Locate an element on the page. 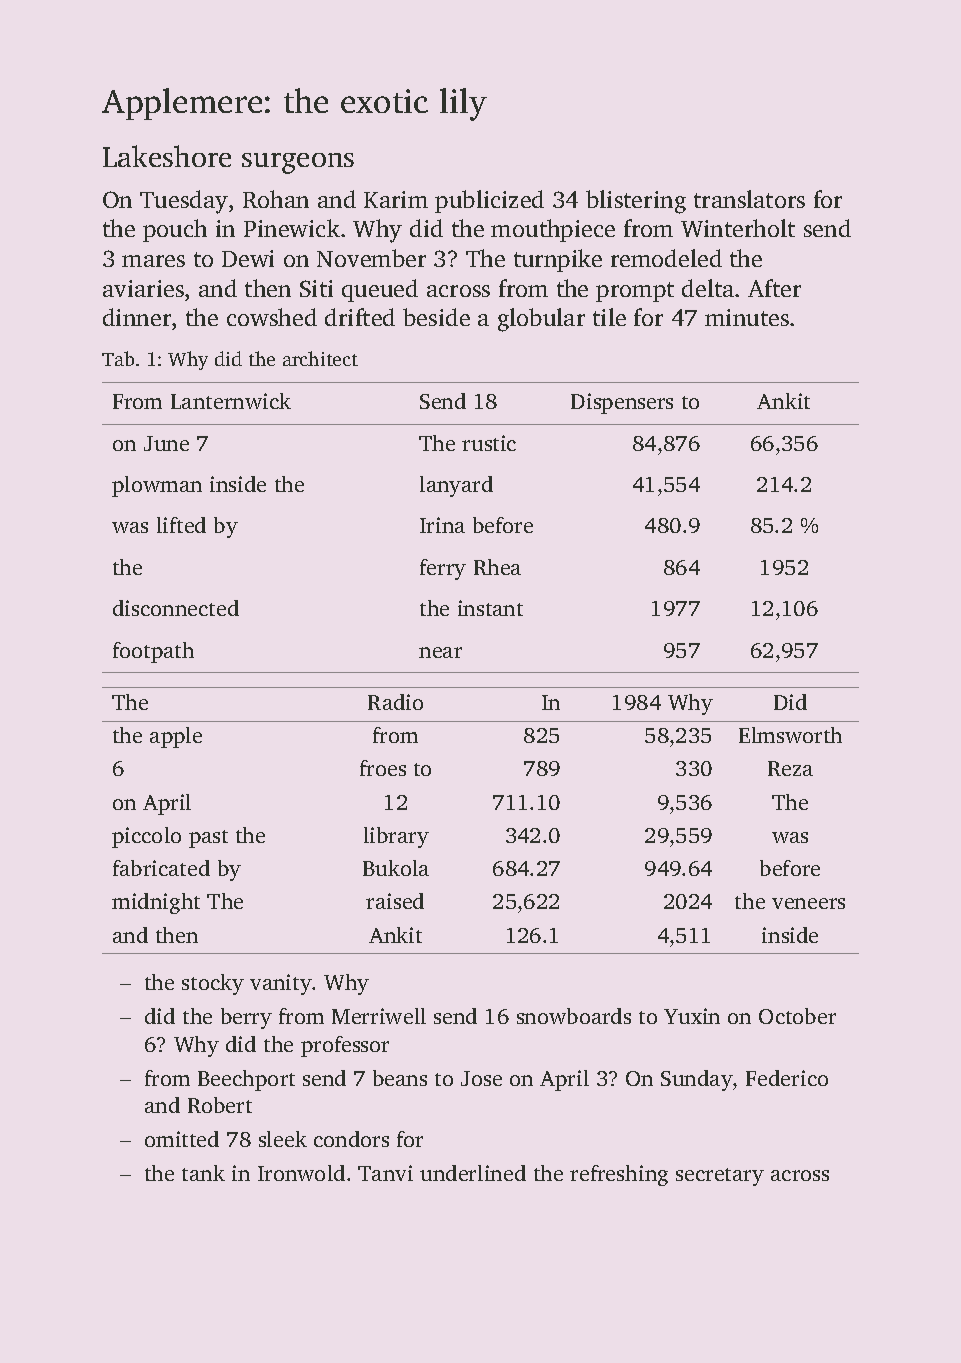 This document has height=1363, width=961. past is located at coordinates (208, 839).
